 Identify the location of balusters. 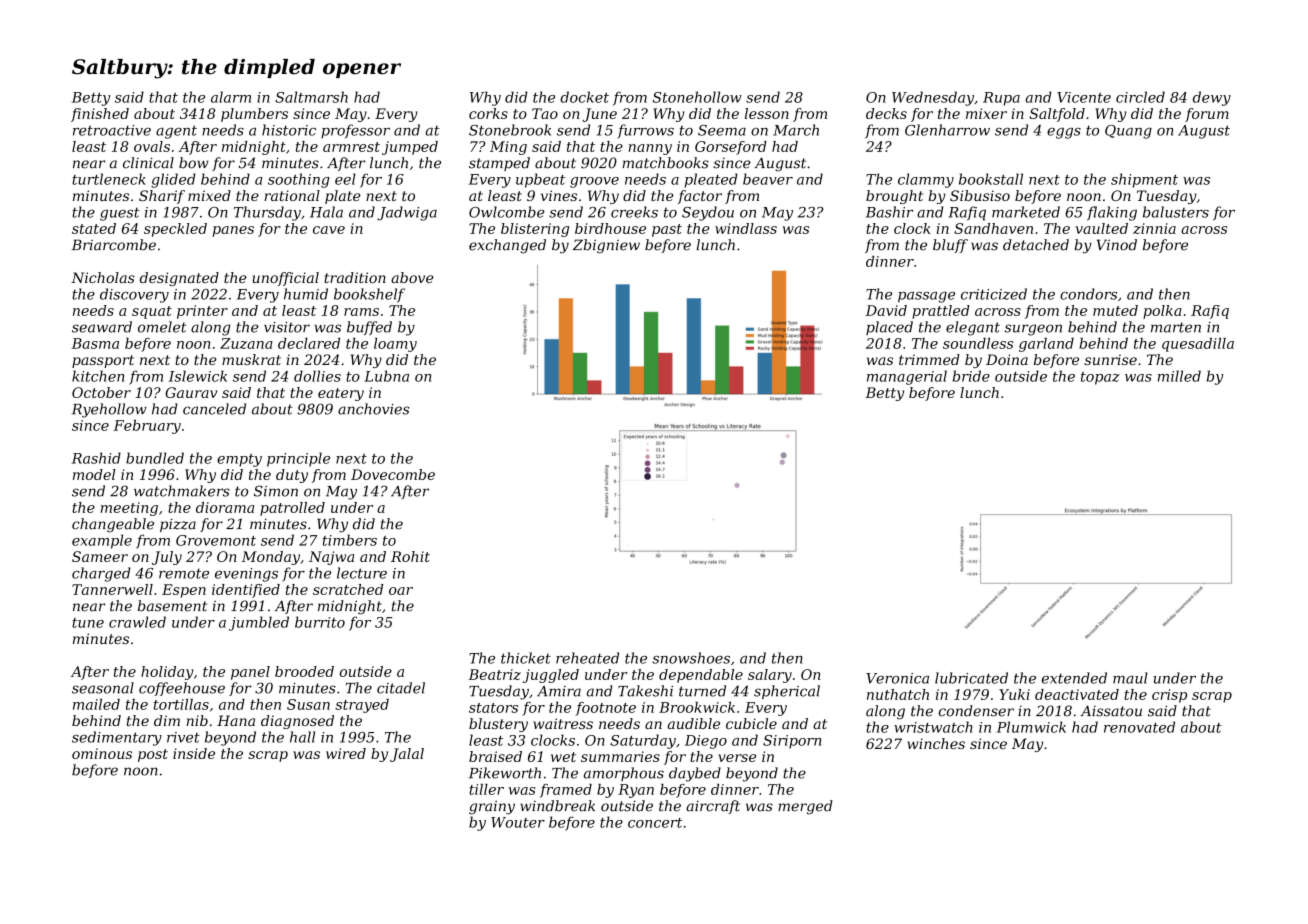
(1176, 212).
